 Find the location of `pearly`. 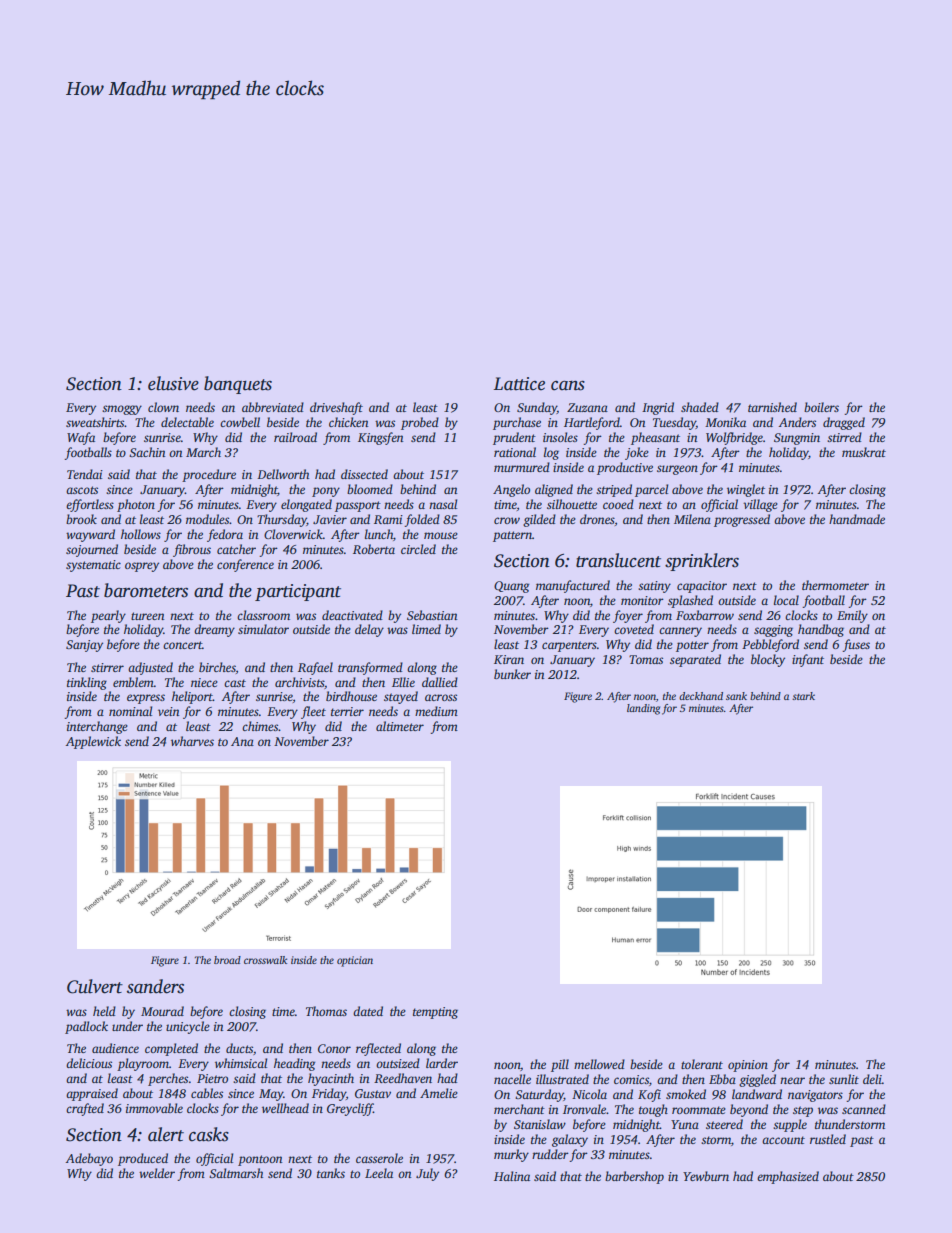

pearly is located at coordinates (108, 616).
